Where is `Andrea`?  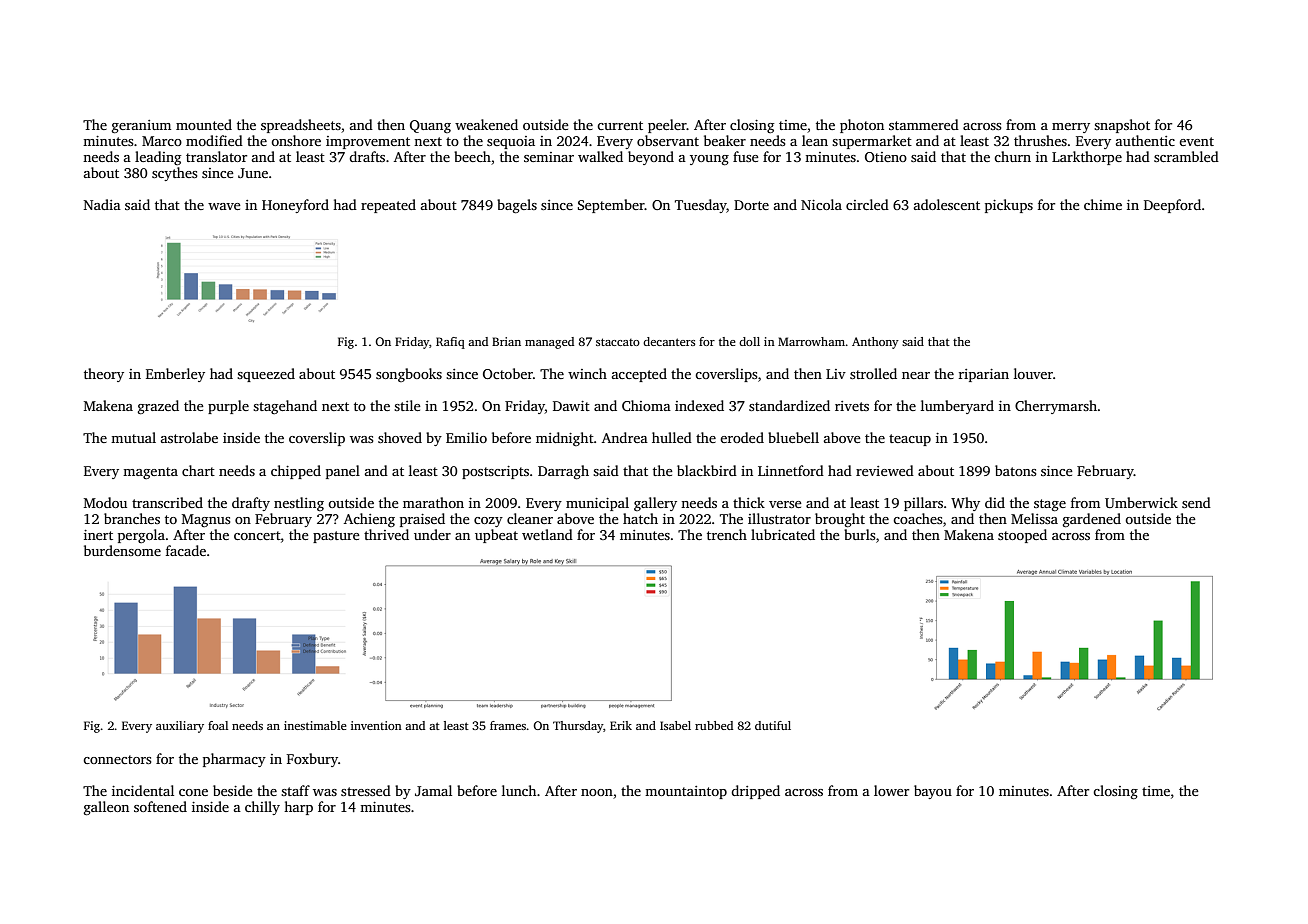
Andrea is located at coordinates (625, 437).
